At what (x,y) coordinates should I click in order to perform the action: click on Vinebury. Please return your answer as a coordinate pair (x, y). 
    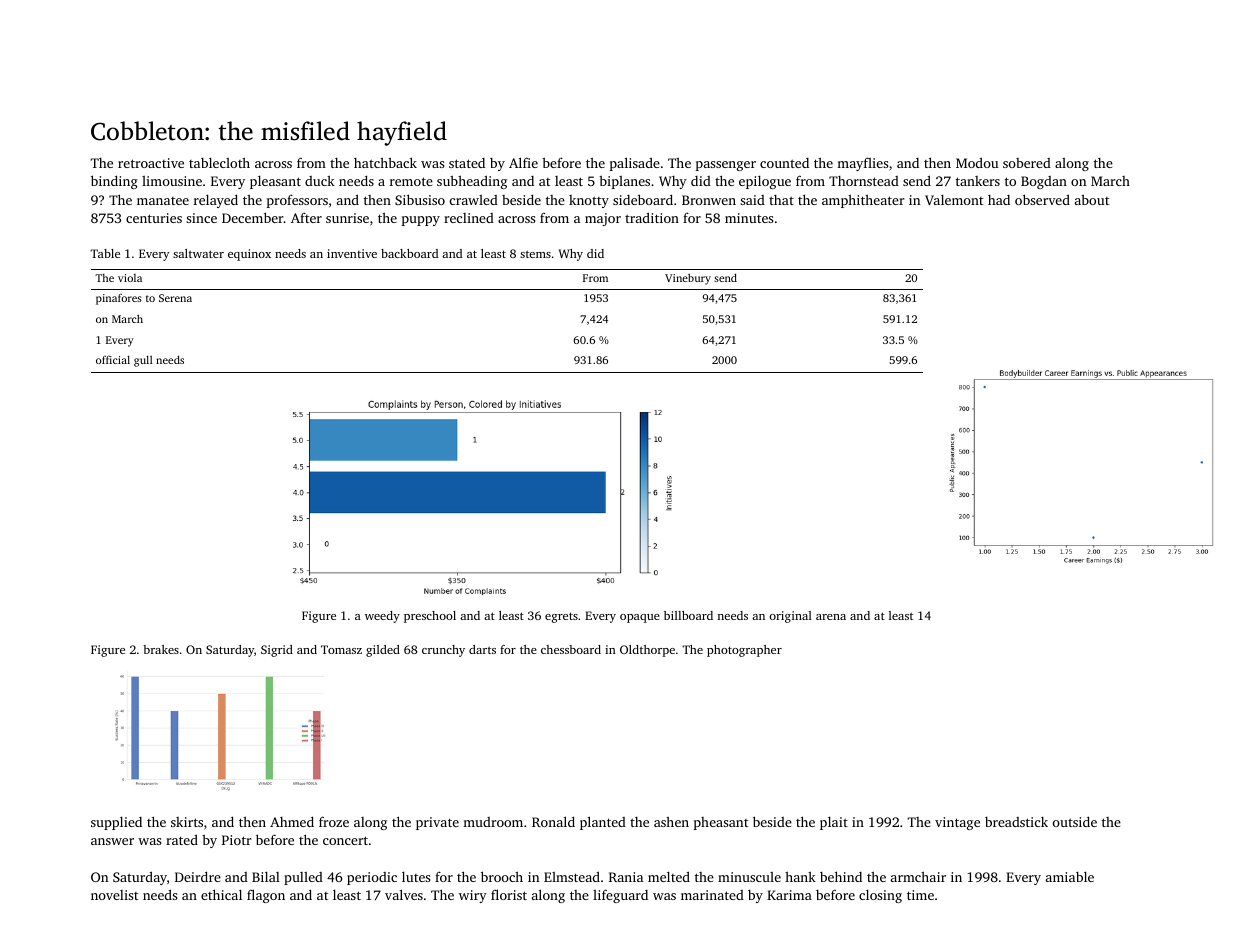
    Looking at the image, I should click on (688, 279).
